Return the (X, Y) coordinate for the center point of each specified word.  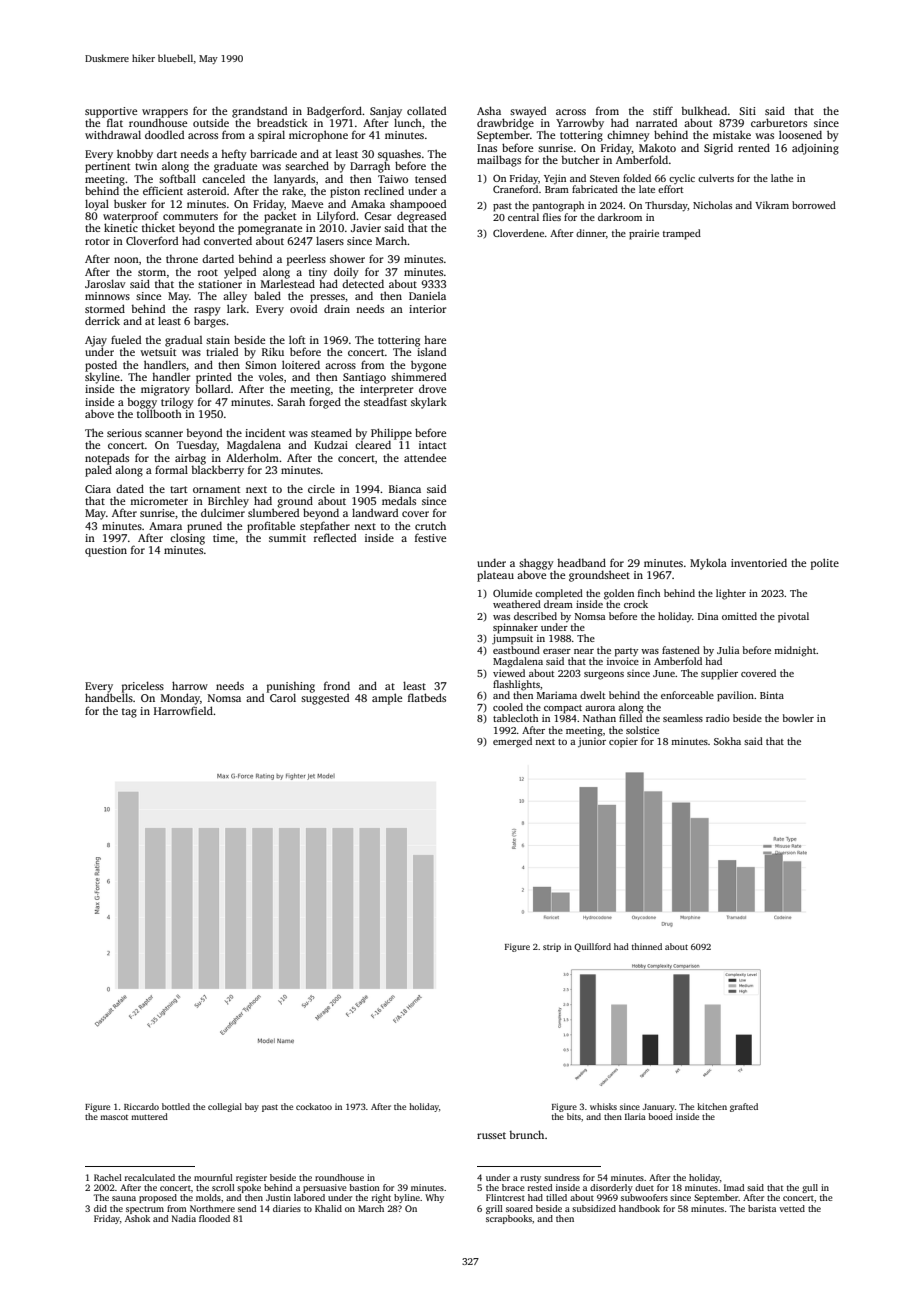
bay (252, 1107)
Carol (283, 697)
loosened (800, 134)
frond (337, 685)
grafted (744, 1107)
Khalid (328, 1208)
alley (235, 297)
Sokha (727, 741)
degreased (421, 217)
